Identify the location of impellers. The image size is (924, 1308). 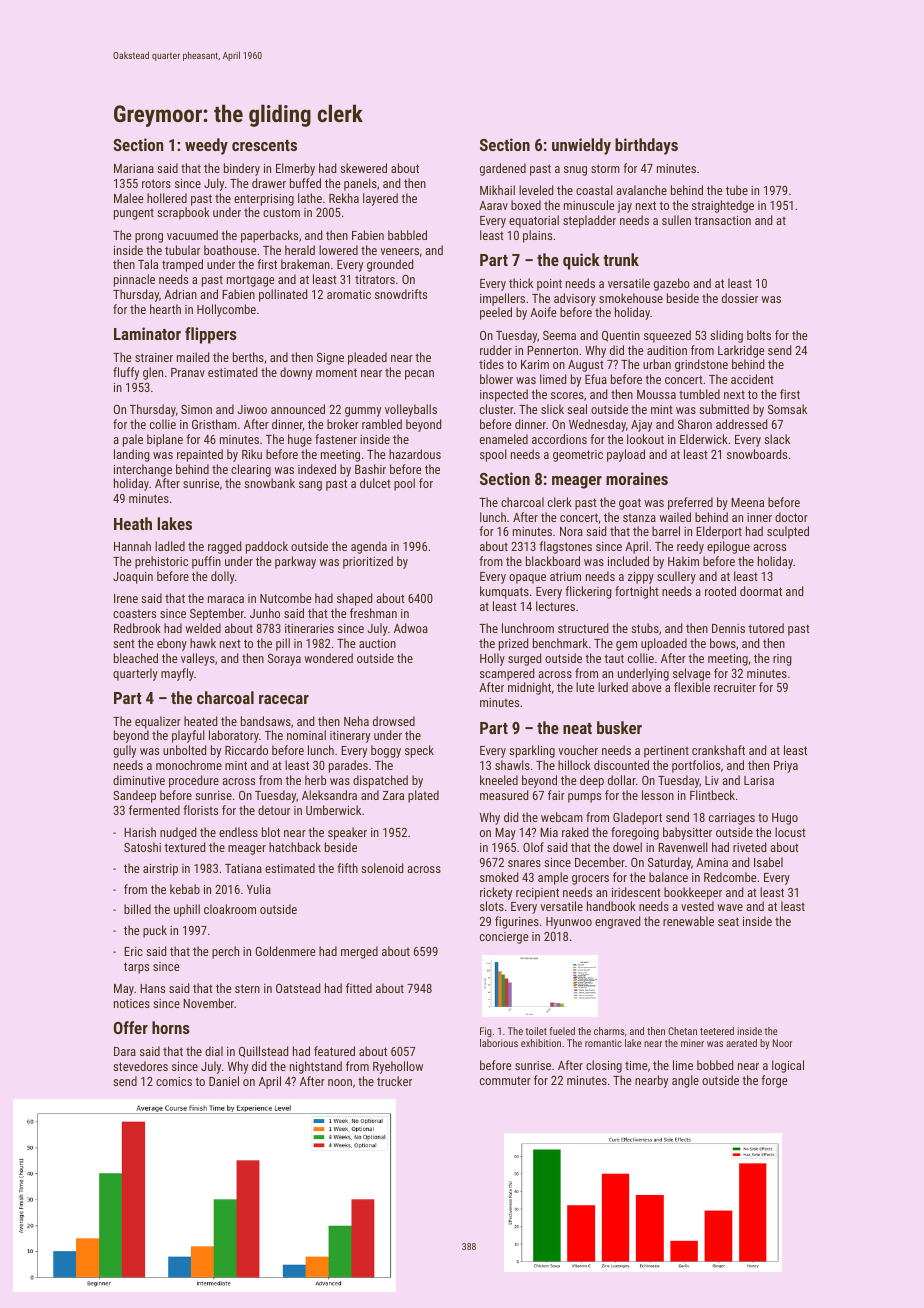
(502, 299).
